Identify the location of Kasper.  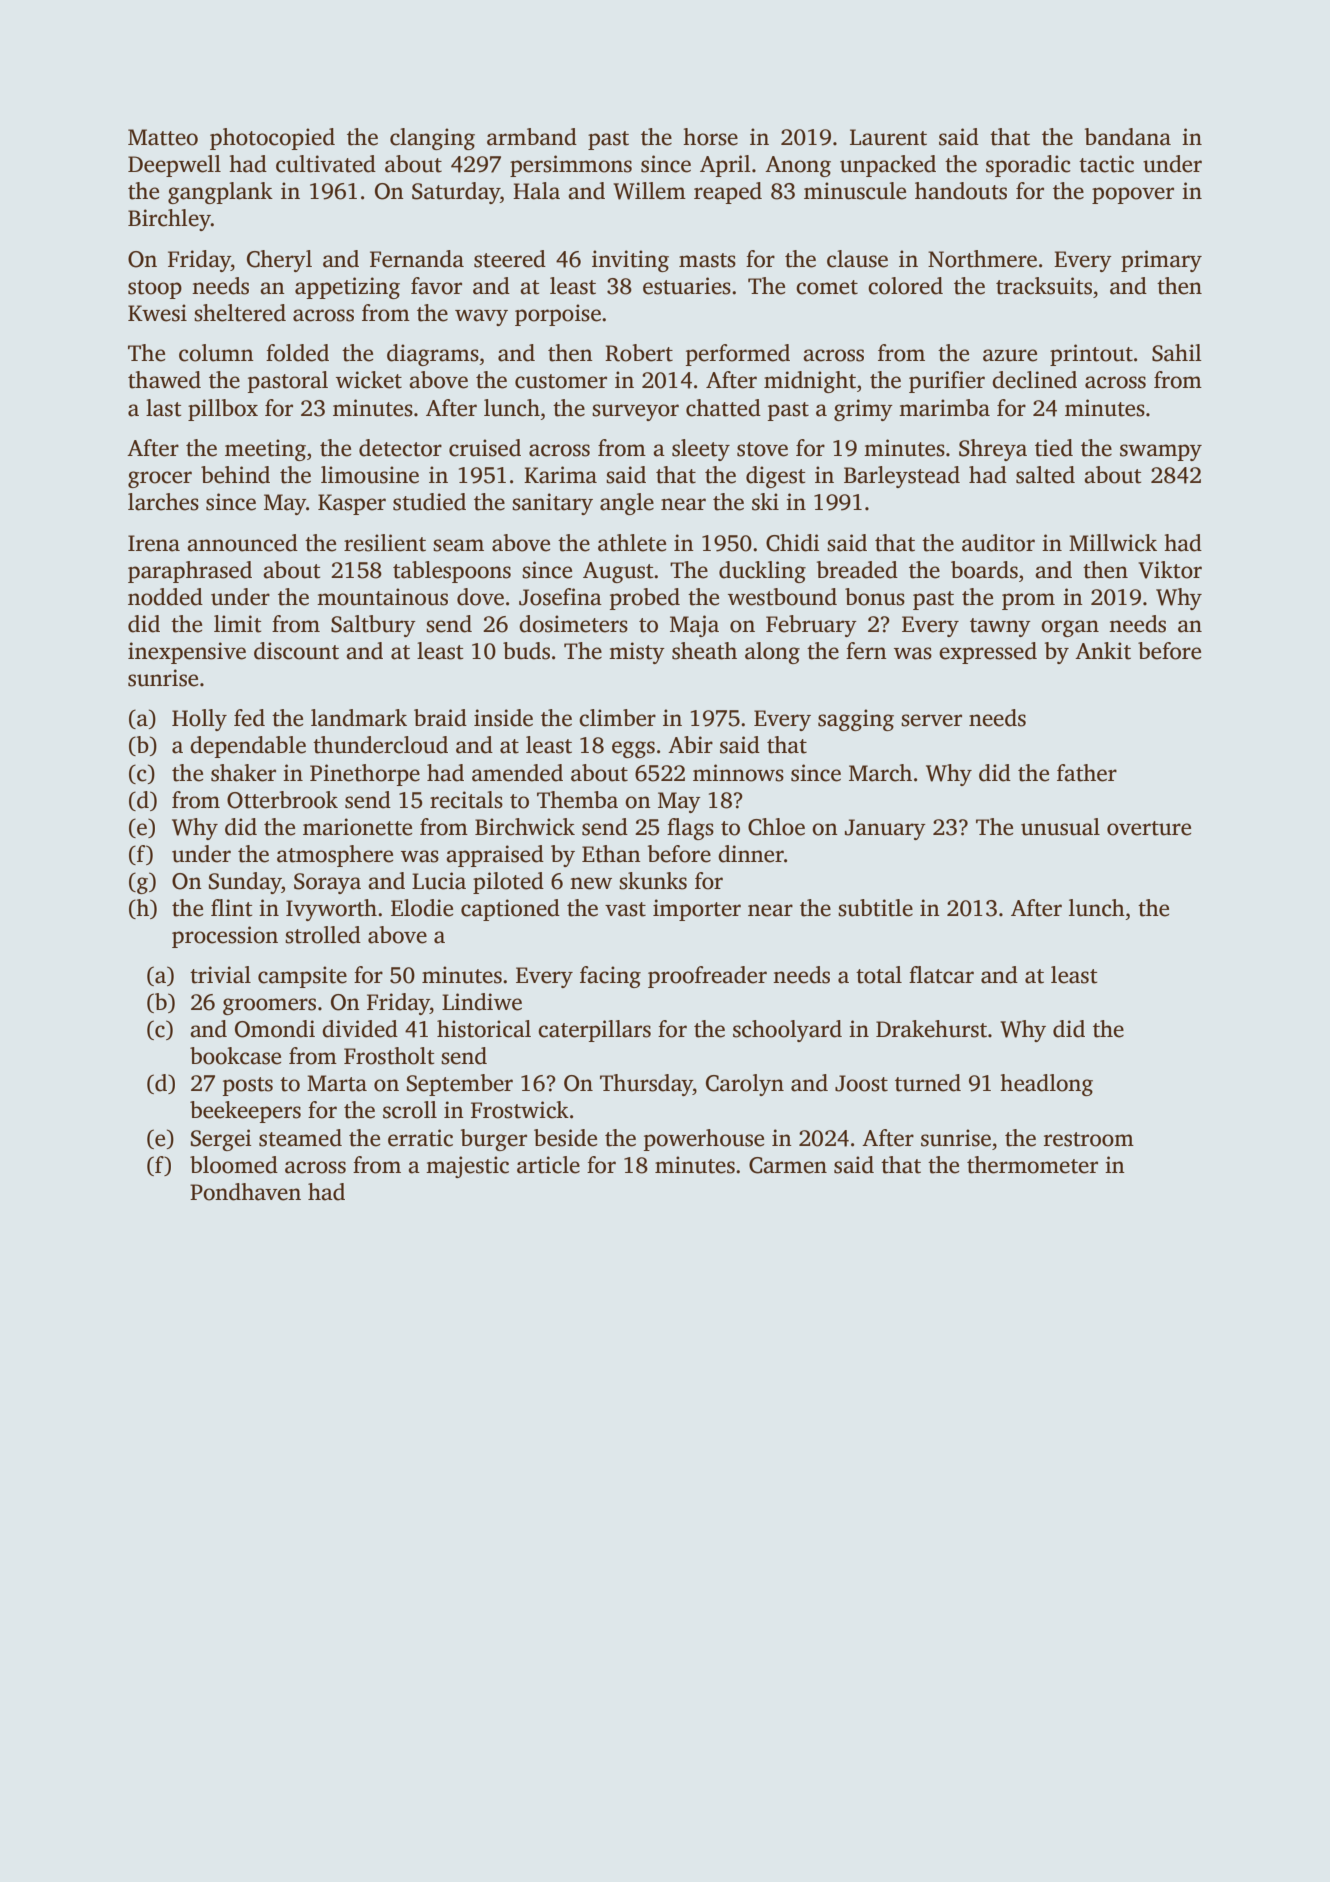
(352, 504).
